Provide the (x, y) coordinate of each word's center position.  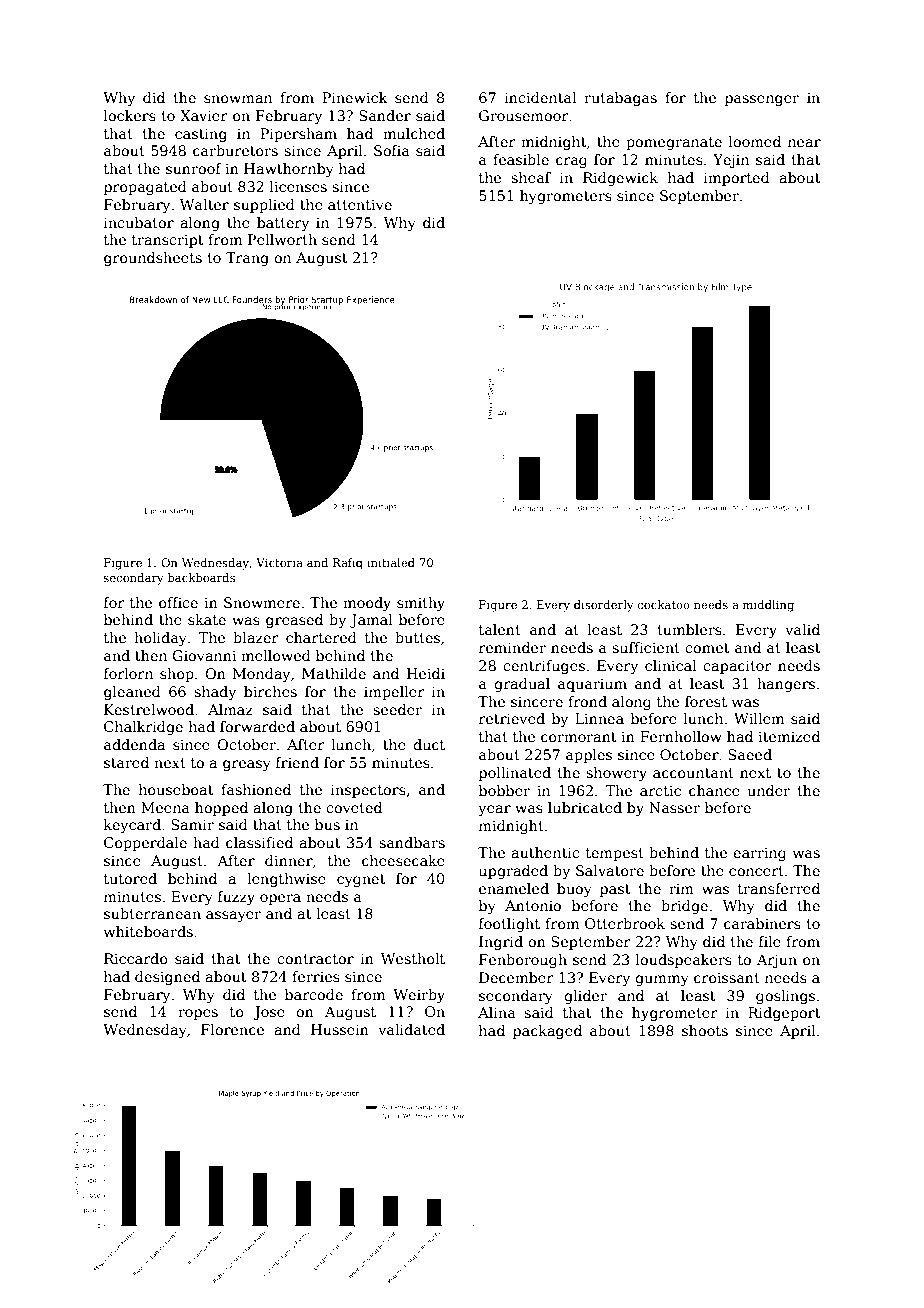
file (770, 941)
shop (177, 675)
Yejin (731, 161)
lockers (130, 115)
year (494, 810)
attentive (360, 204)
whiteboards (148, 931)
